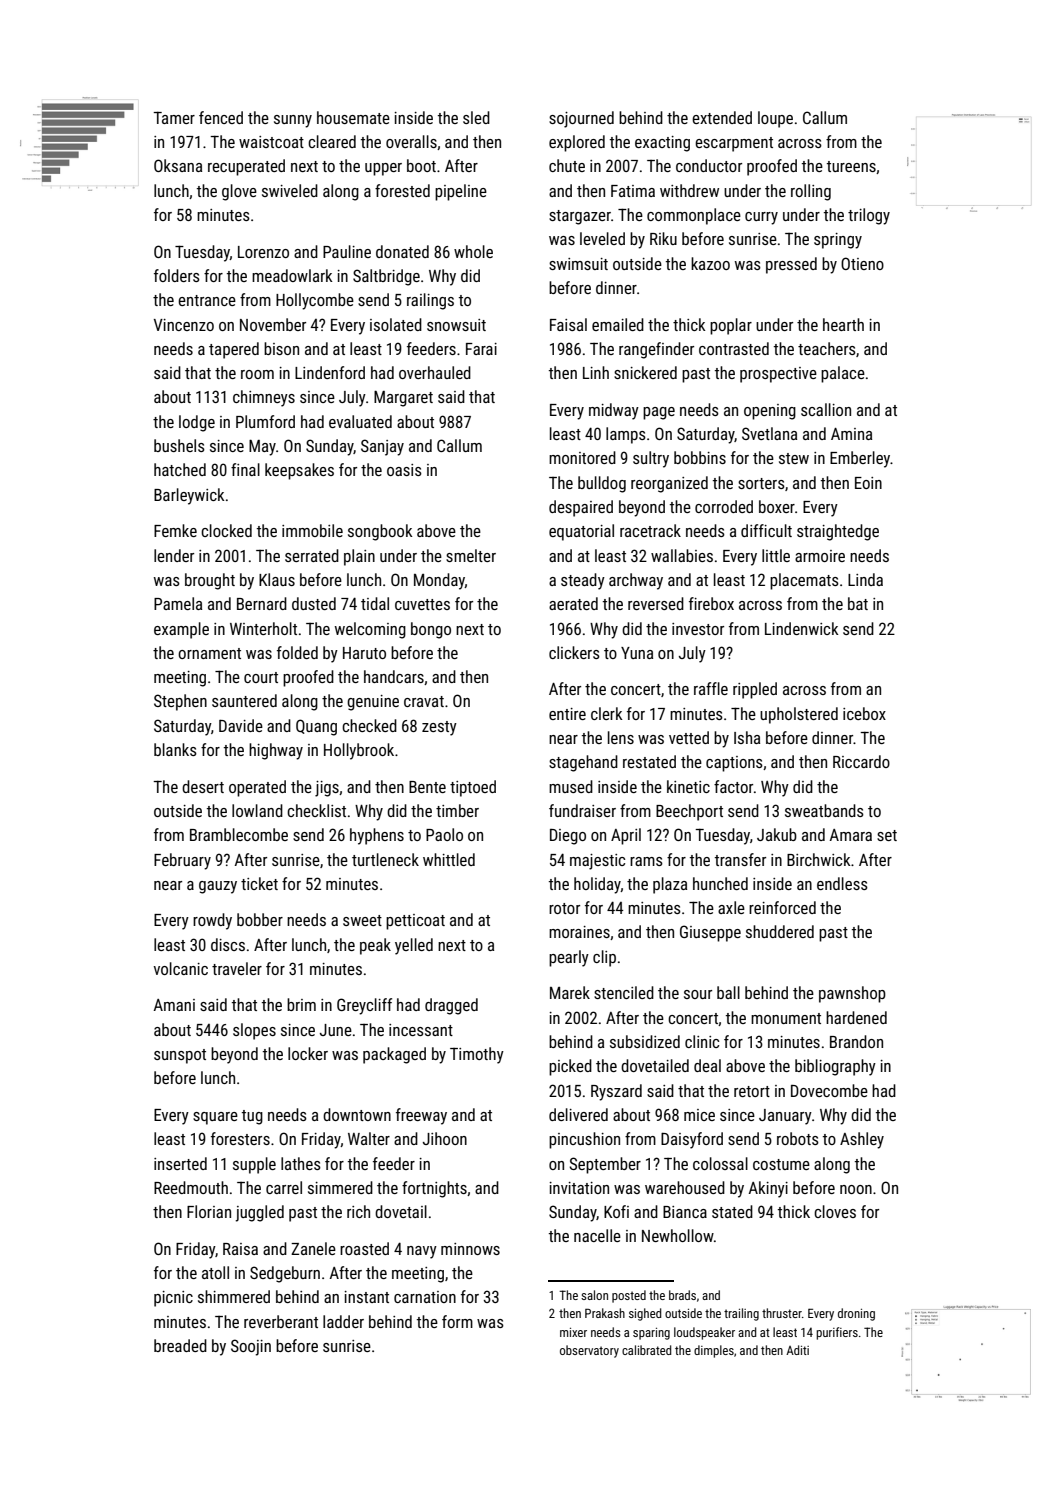 The height and width of the page is (1496, 1053). I want to click on Zanele, so click(313, 1248).
